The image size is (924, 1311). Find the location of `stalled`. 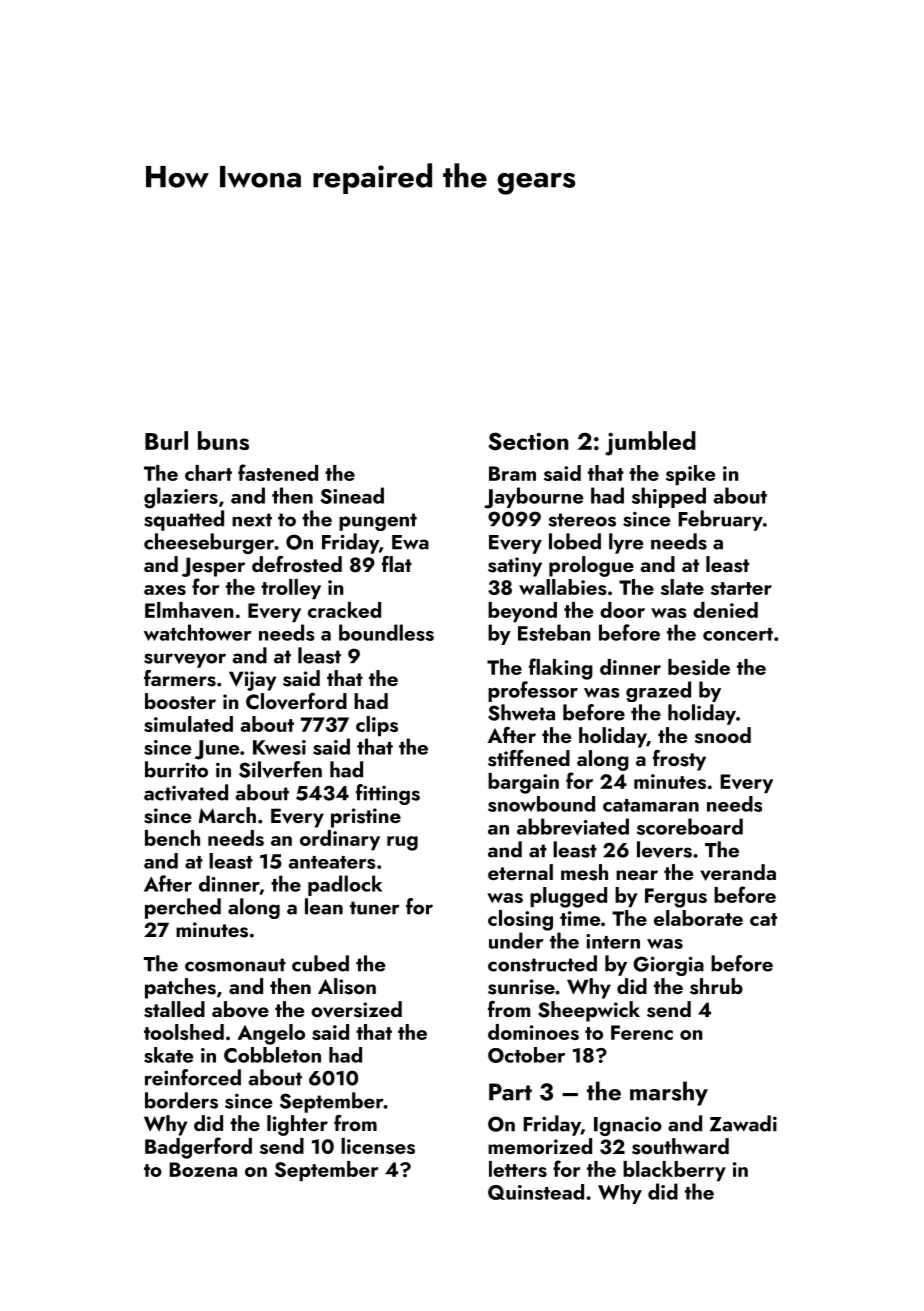

stalled is located at coordinates (174, 1009).
